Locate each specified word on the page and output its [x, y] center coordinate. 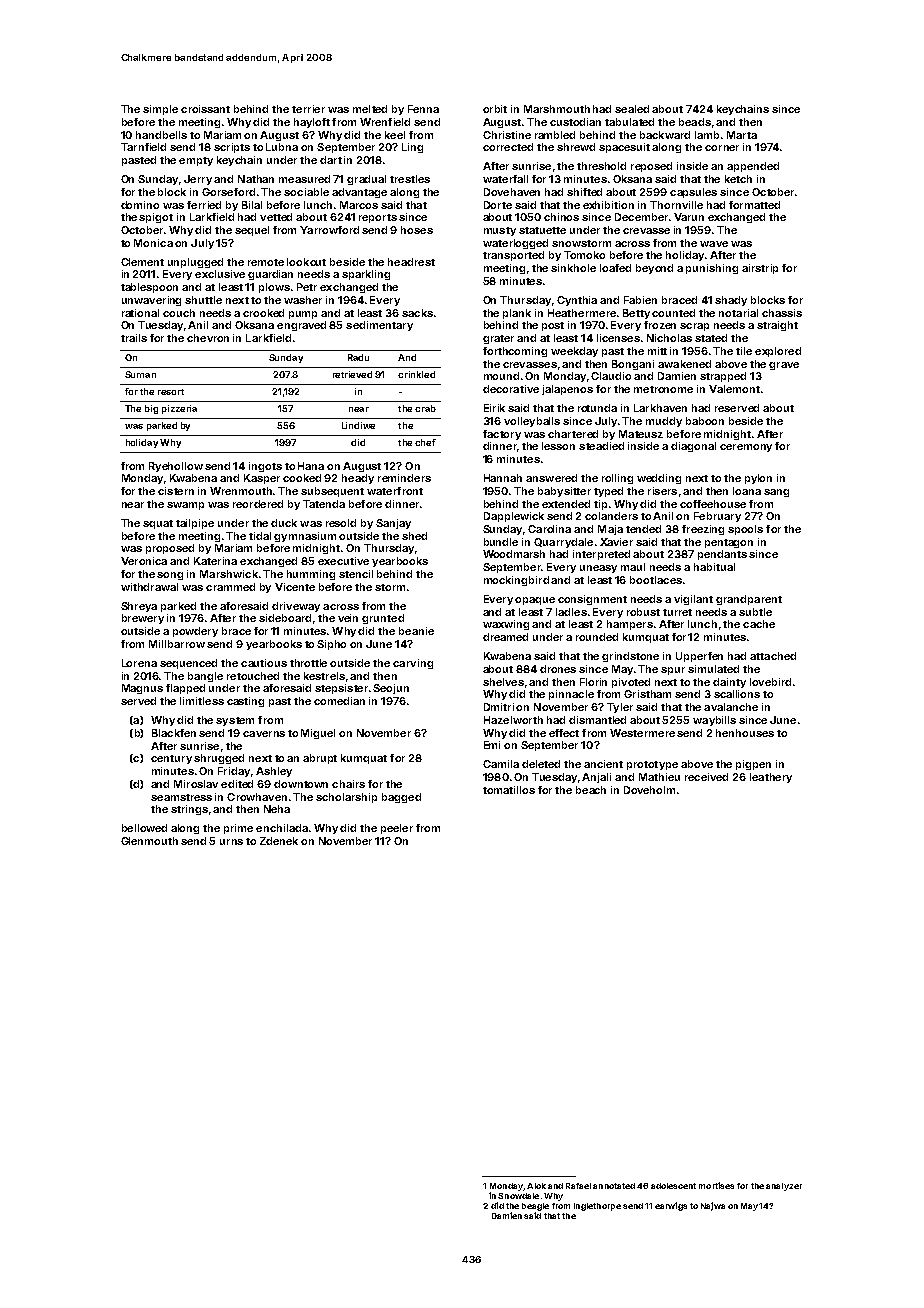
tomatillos [509, 790]
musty [500, 231]
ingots [265, 467]
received [706, 777]
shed [414, 536]
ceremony [746, 448]
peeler [397, 829]
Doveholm [649, 790]
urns [231, 842]
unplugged [195, 263]
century [171, 759]
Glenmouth [149, 841]
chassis [782, 313]
